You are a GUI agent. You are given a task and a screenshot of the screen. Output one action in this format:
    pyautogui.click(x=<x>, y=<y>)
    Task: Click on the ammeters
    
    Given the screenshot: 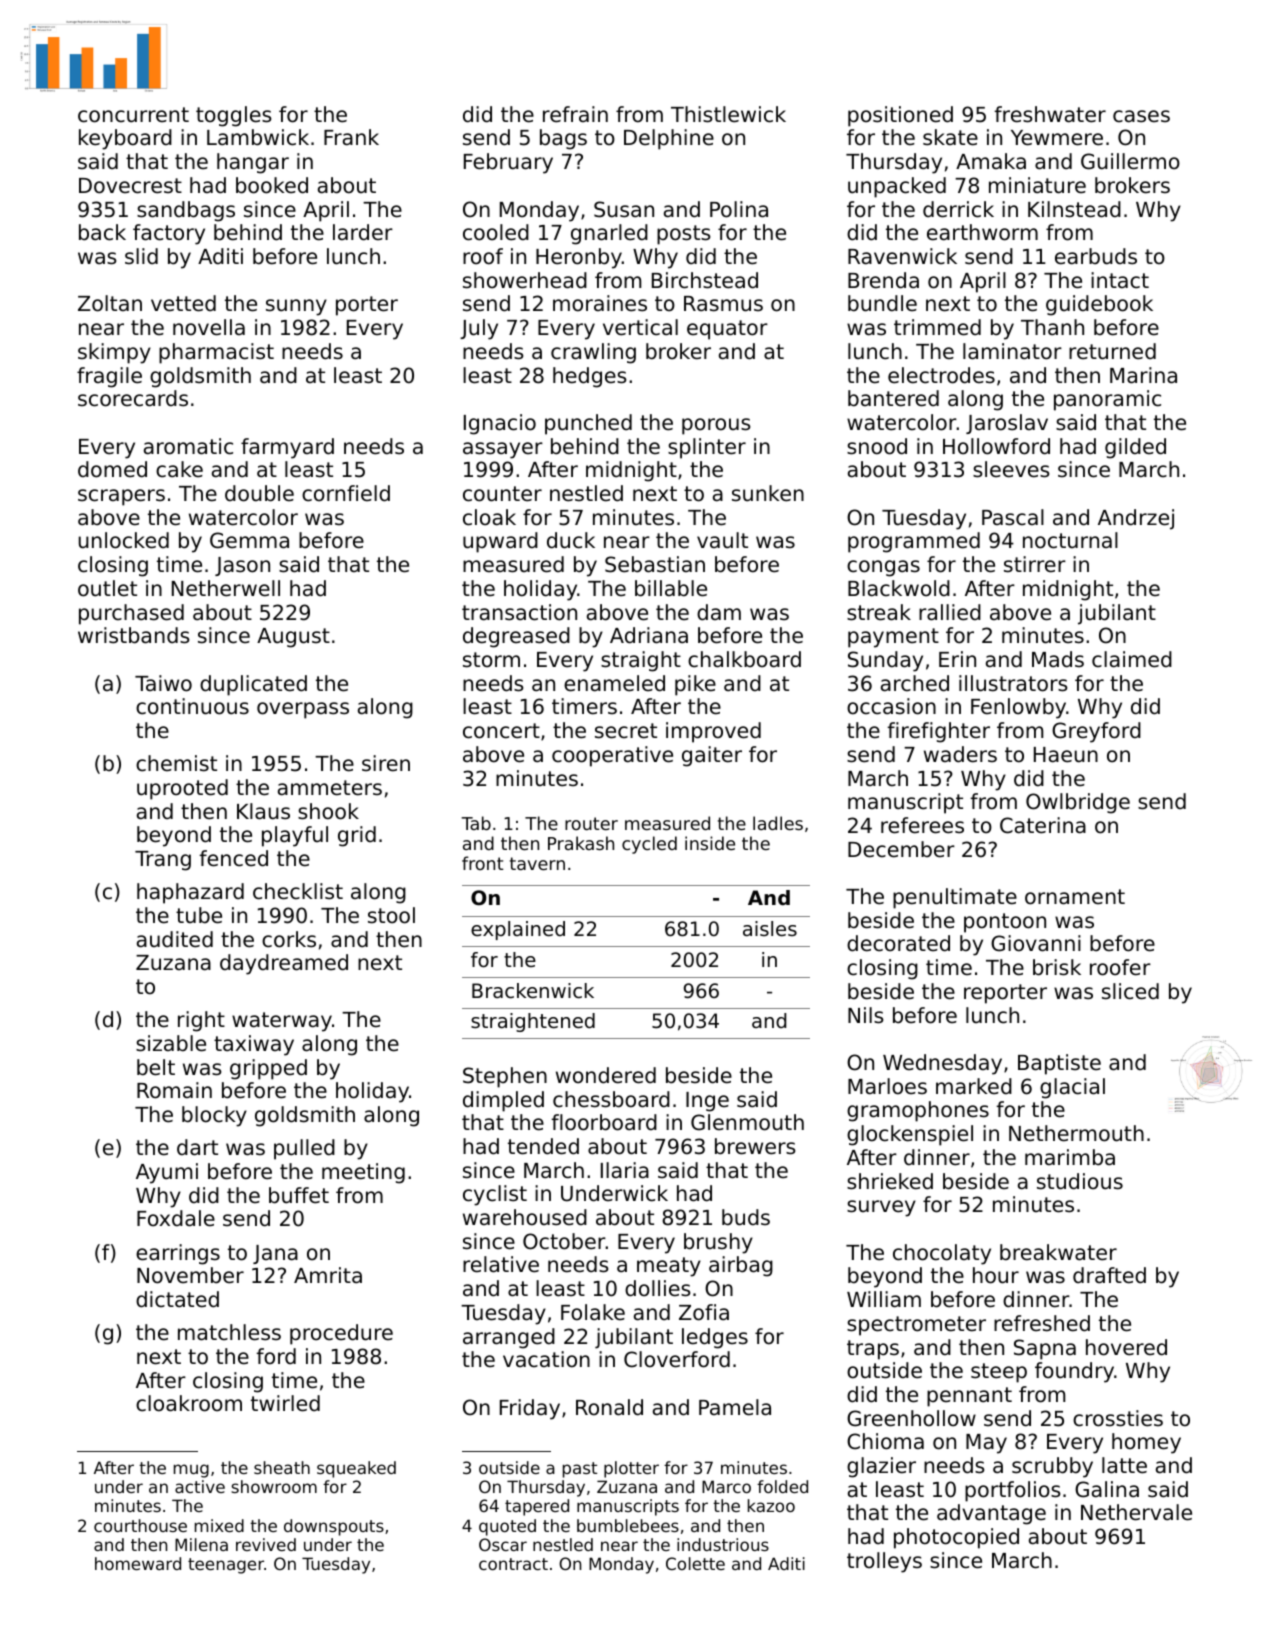 What is the action you would take?
    pyautogui.click(x=330, y=788)
